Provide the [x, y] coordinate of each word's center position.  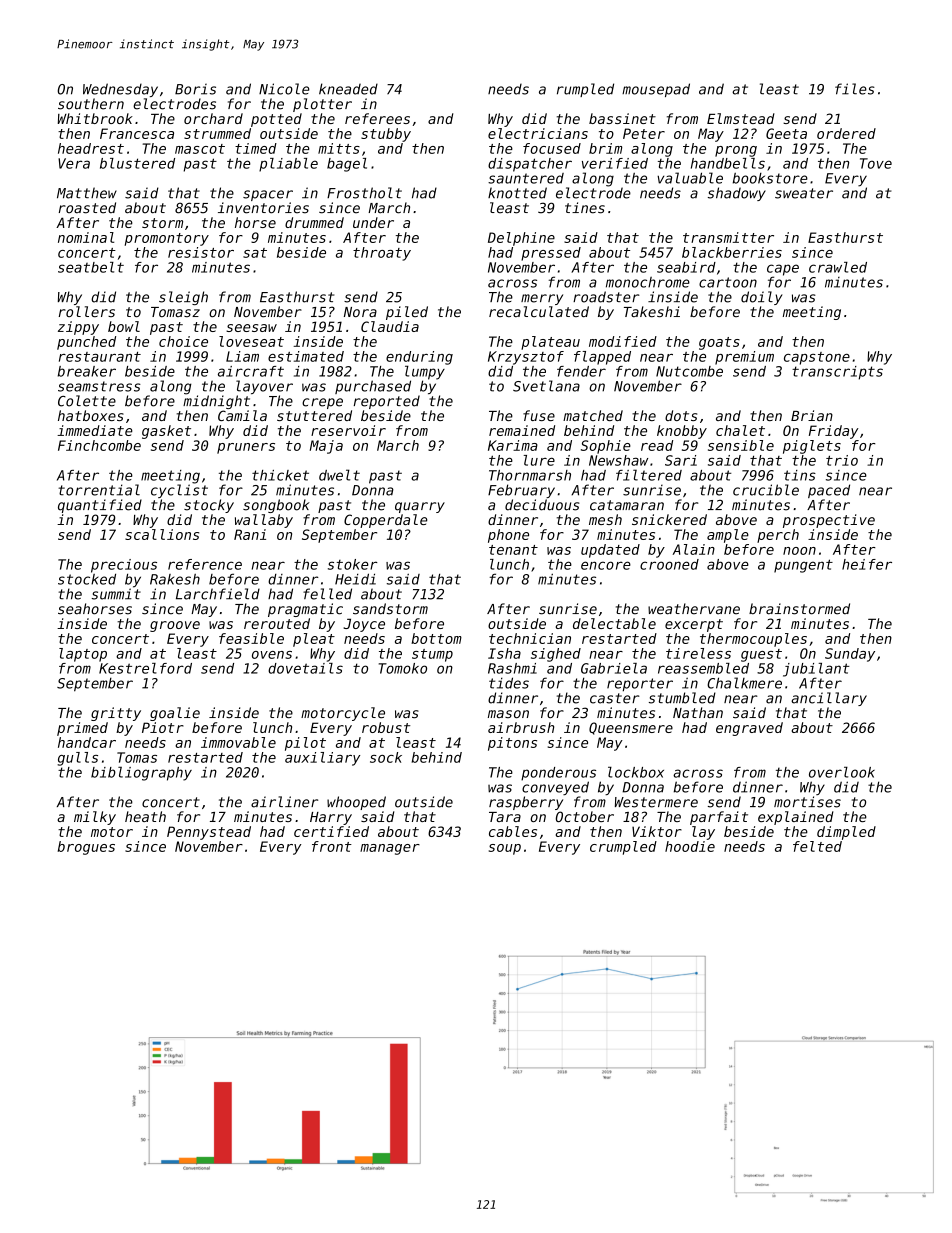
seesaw [251, 328]
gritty [116, 714]
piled [407, 313]
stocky [209, 506]
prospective [829, 521]
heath [145, 816]
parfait [719, 818]
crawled [838, 267]
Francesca [137, 133]
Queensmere [631, 728]
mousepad [656, 90]
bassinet [622, 118]
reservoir [348, 430]
